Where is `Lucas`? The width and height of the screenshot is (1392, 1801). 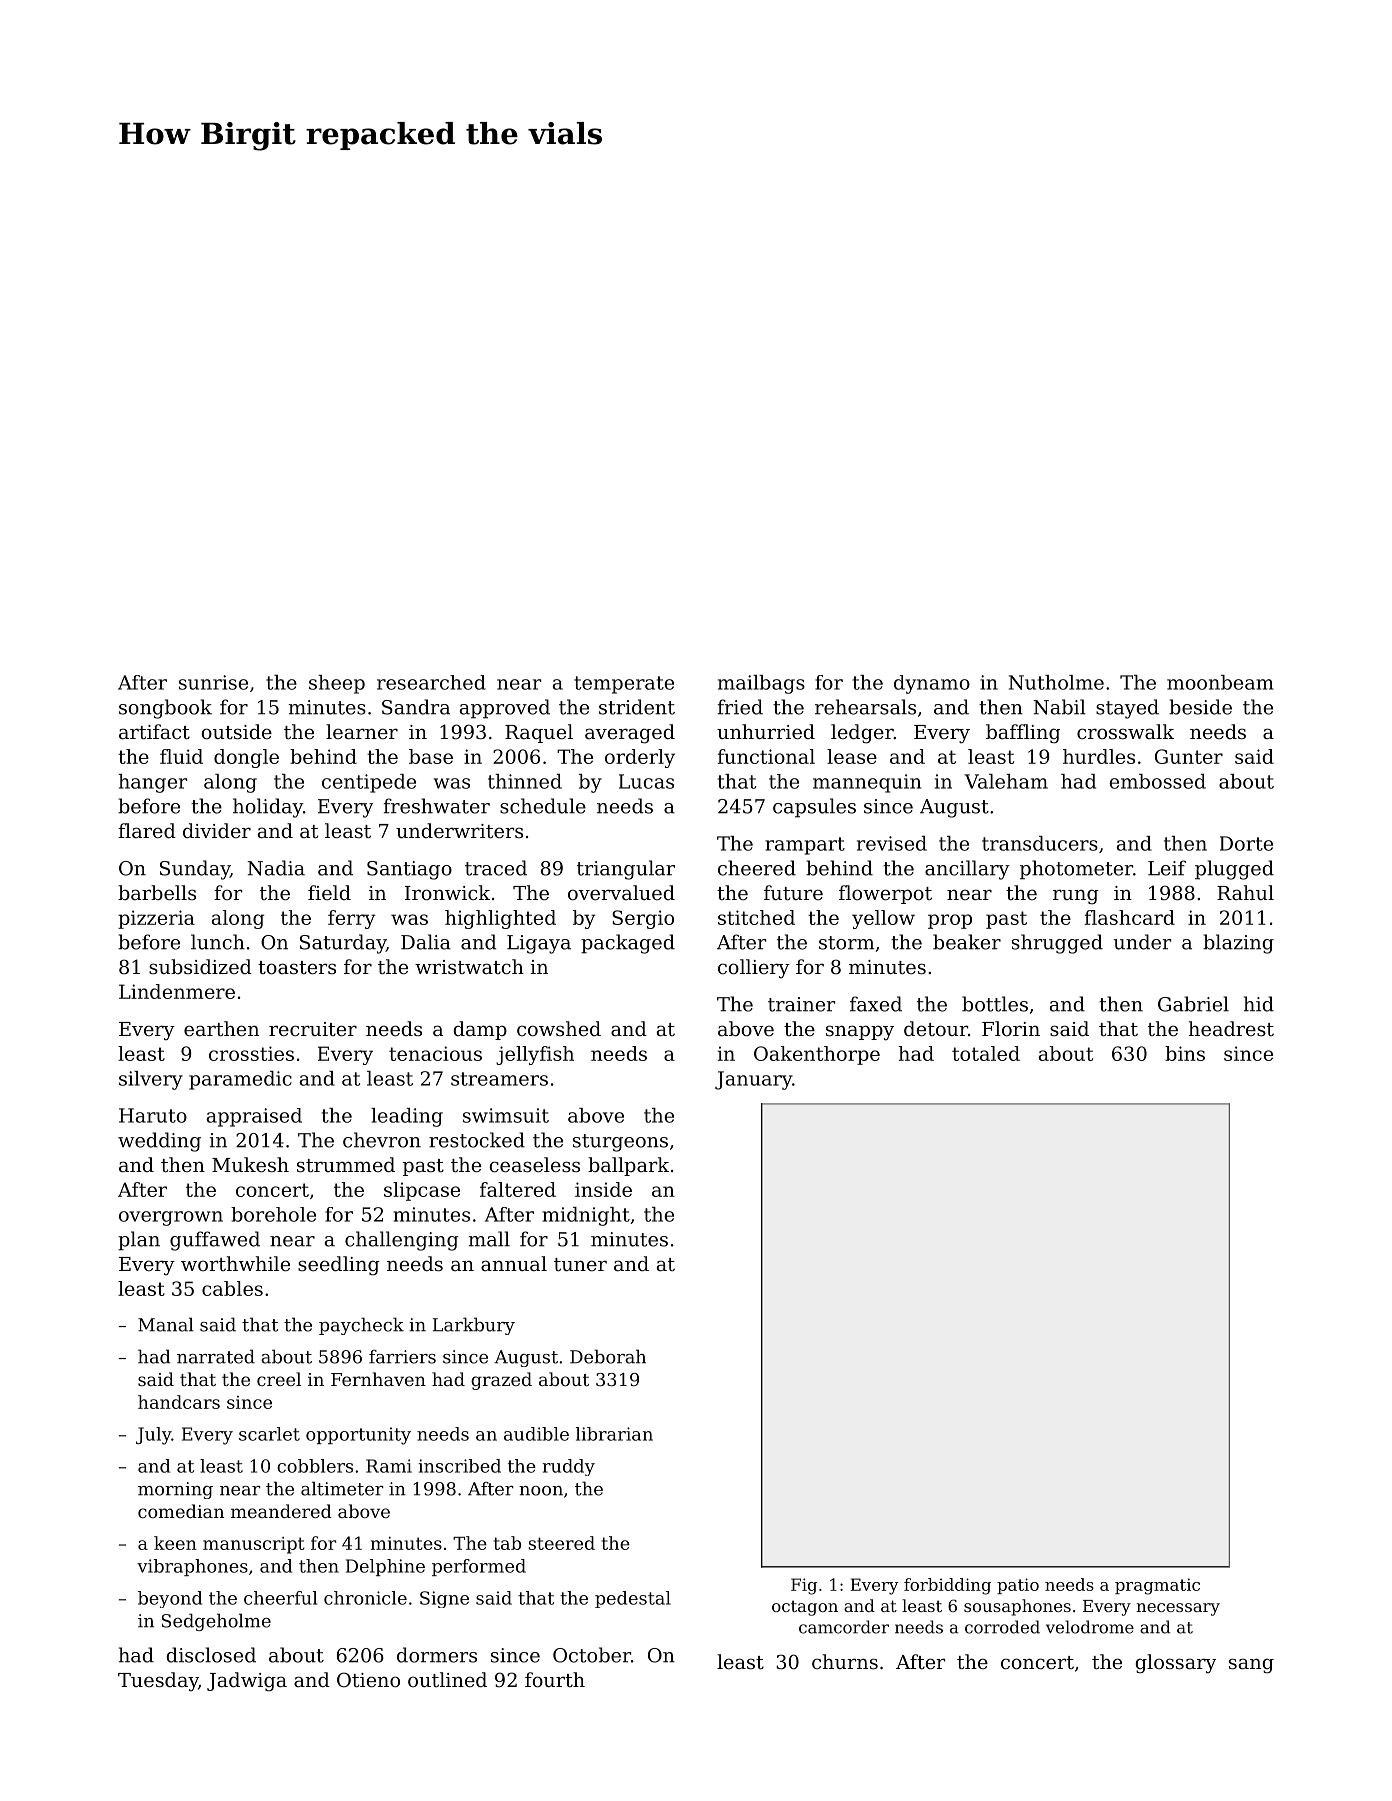
Lucas is located at coordinates (646, 781).
